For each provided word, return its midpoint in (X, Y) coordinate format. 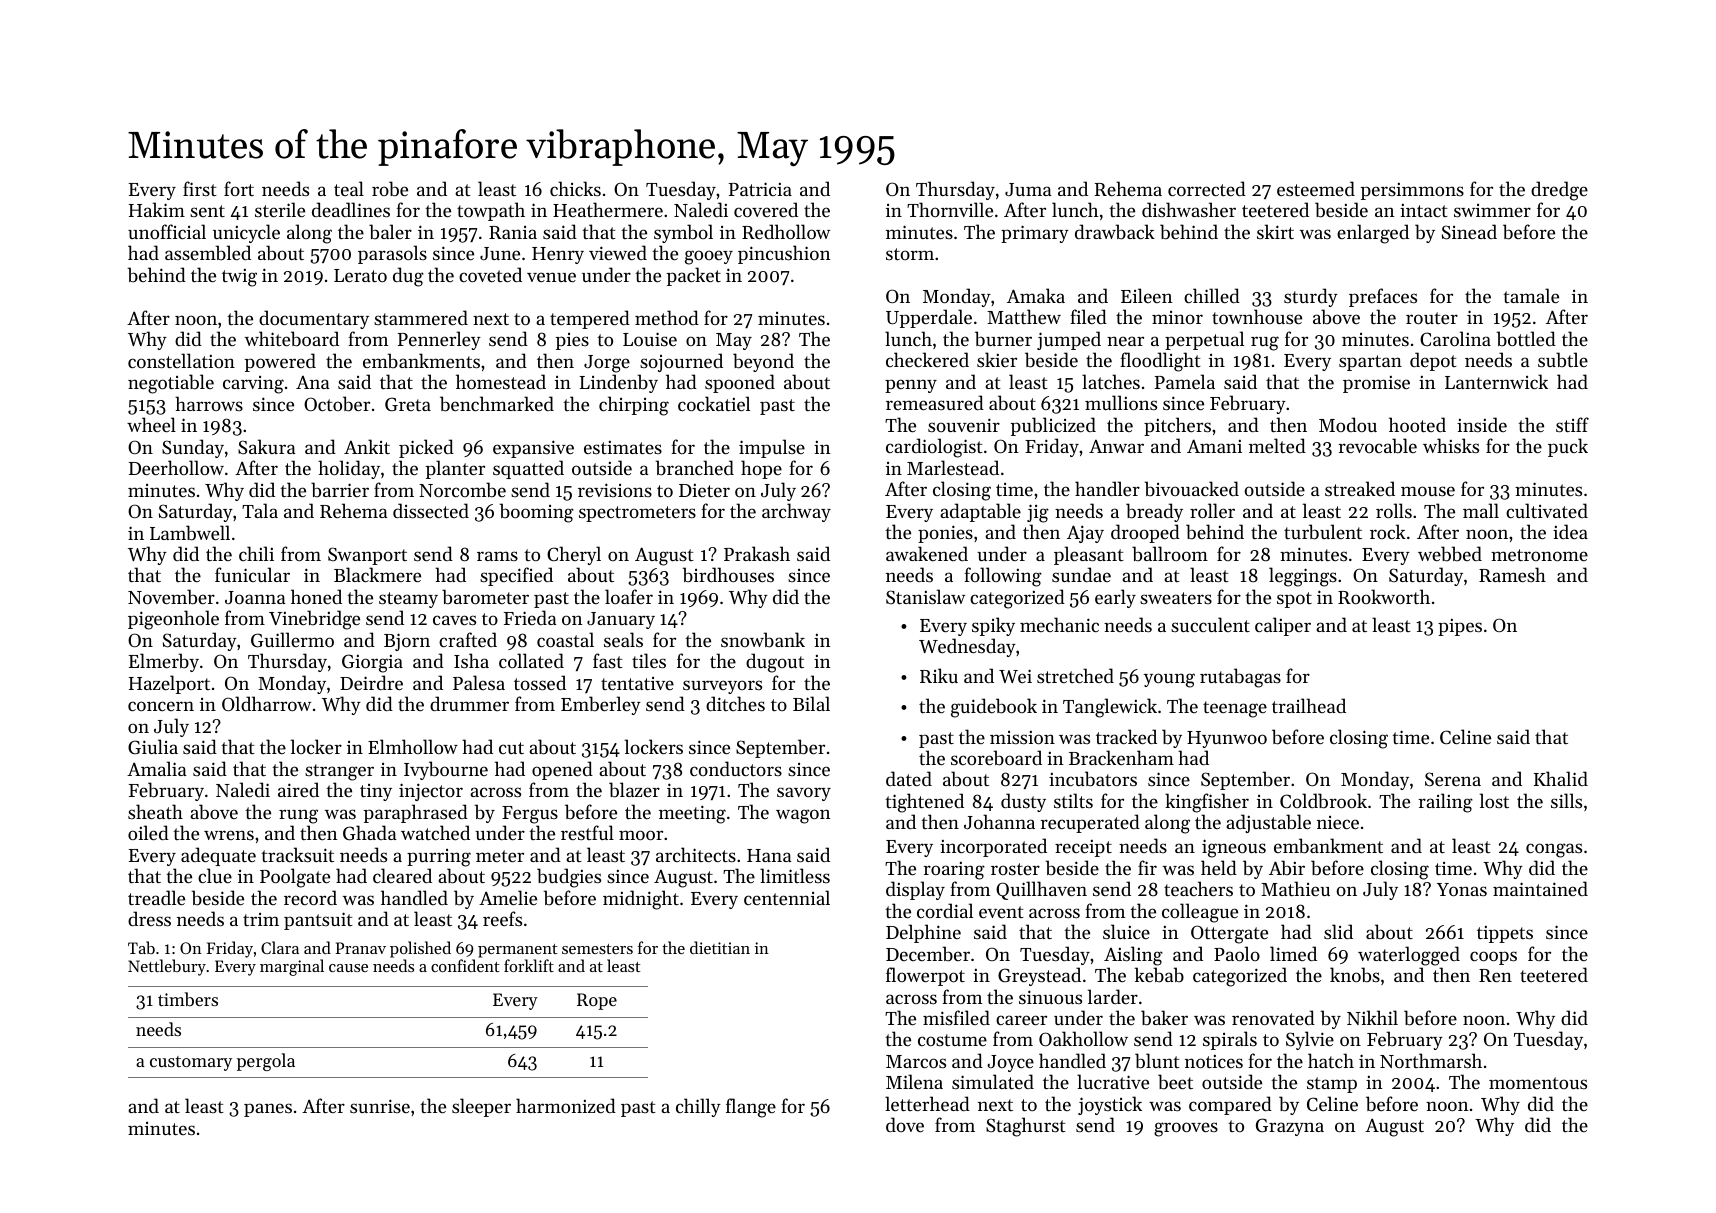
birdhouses (728, 574)
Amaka (1036, 295)
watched (435, 832)
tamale (1531, 295)
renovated (1273, 1017)
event (1001, 912)
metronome (1539, 555)
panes (268, 1110)
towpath (491, 211)
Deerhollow (176, 467)
